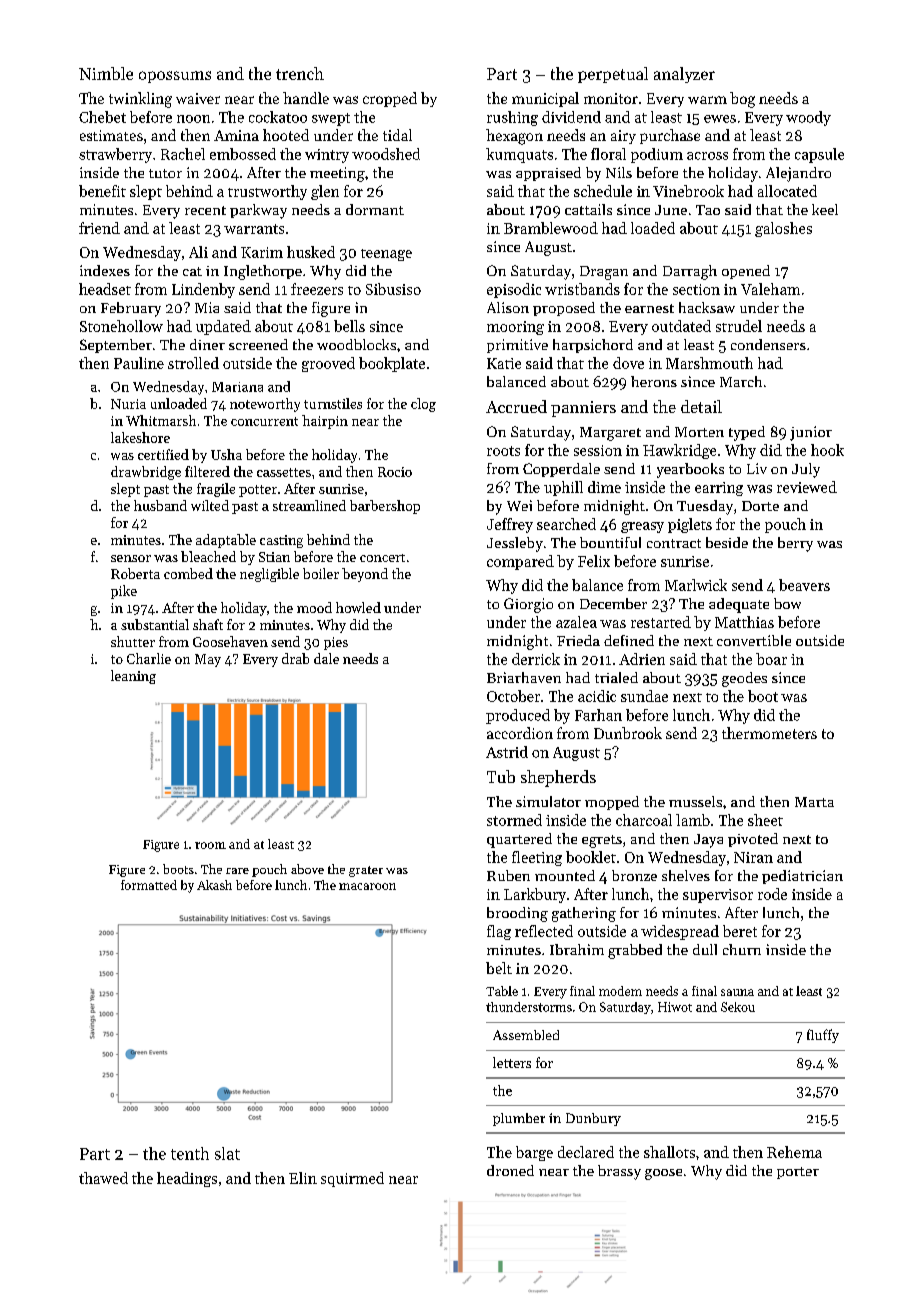  What do you see at coordinates (520, 562) in the document?
I see `compared` at bounding box center [520, 562].
